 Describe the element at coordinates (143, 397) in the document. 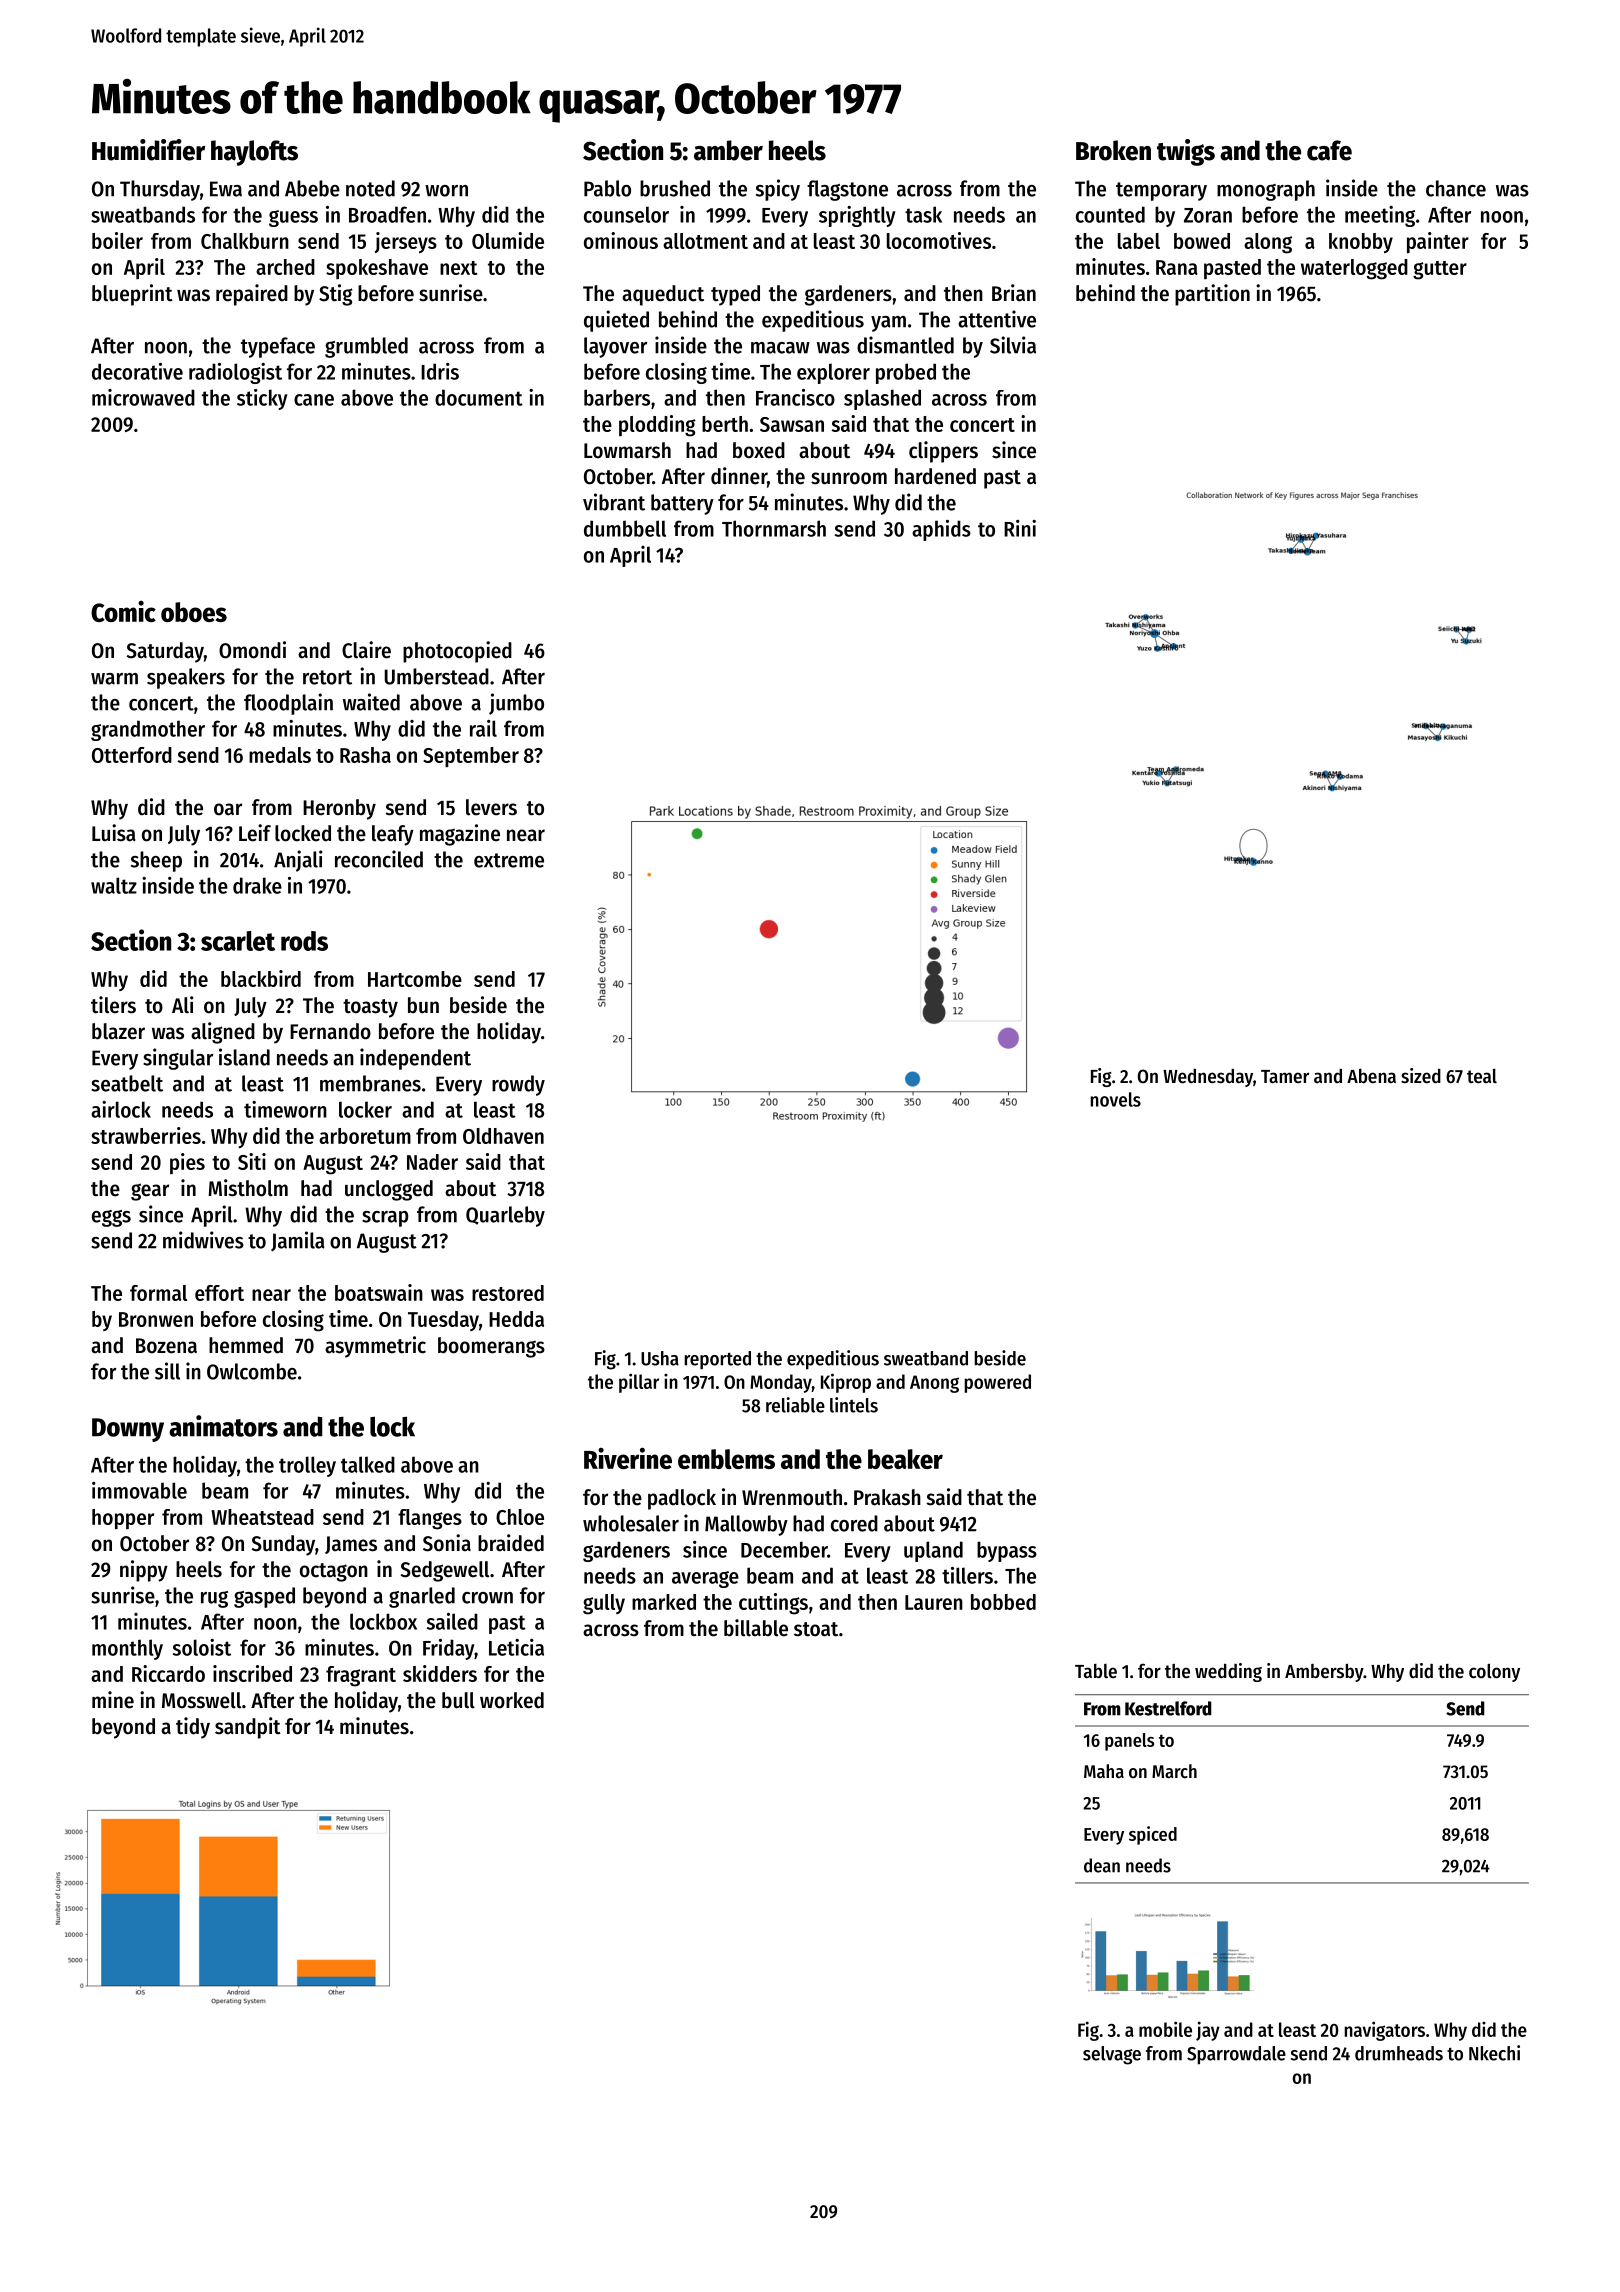

I see `microwaved` at that location.
